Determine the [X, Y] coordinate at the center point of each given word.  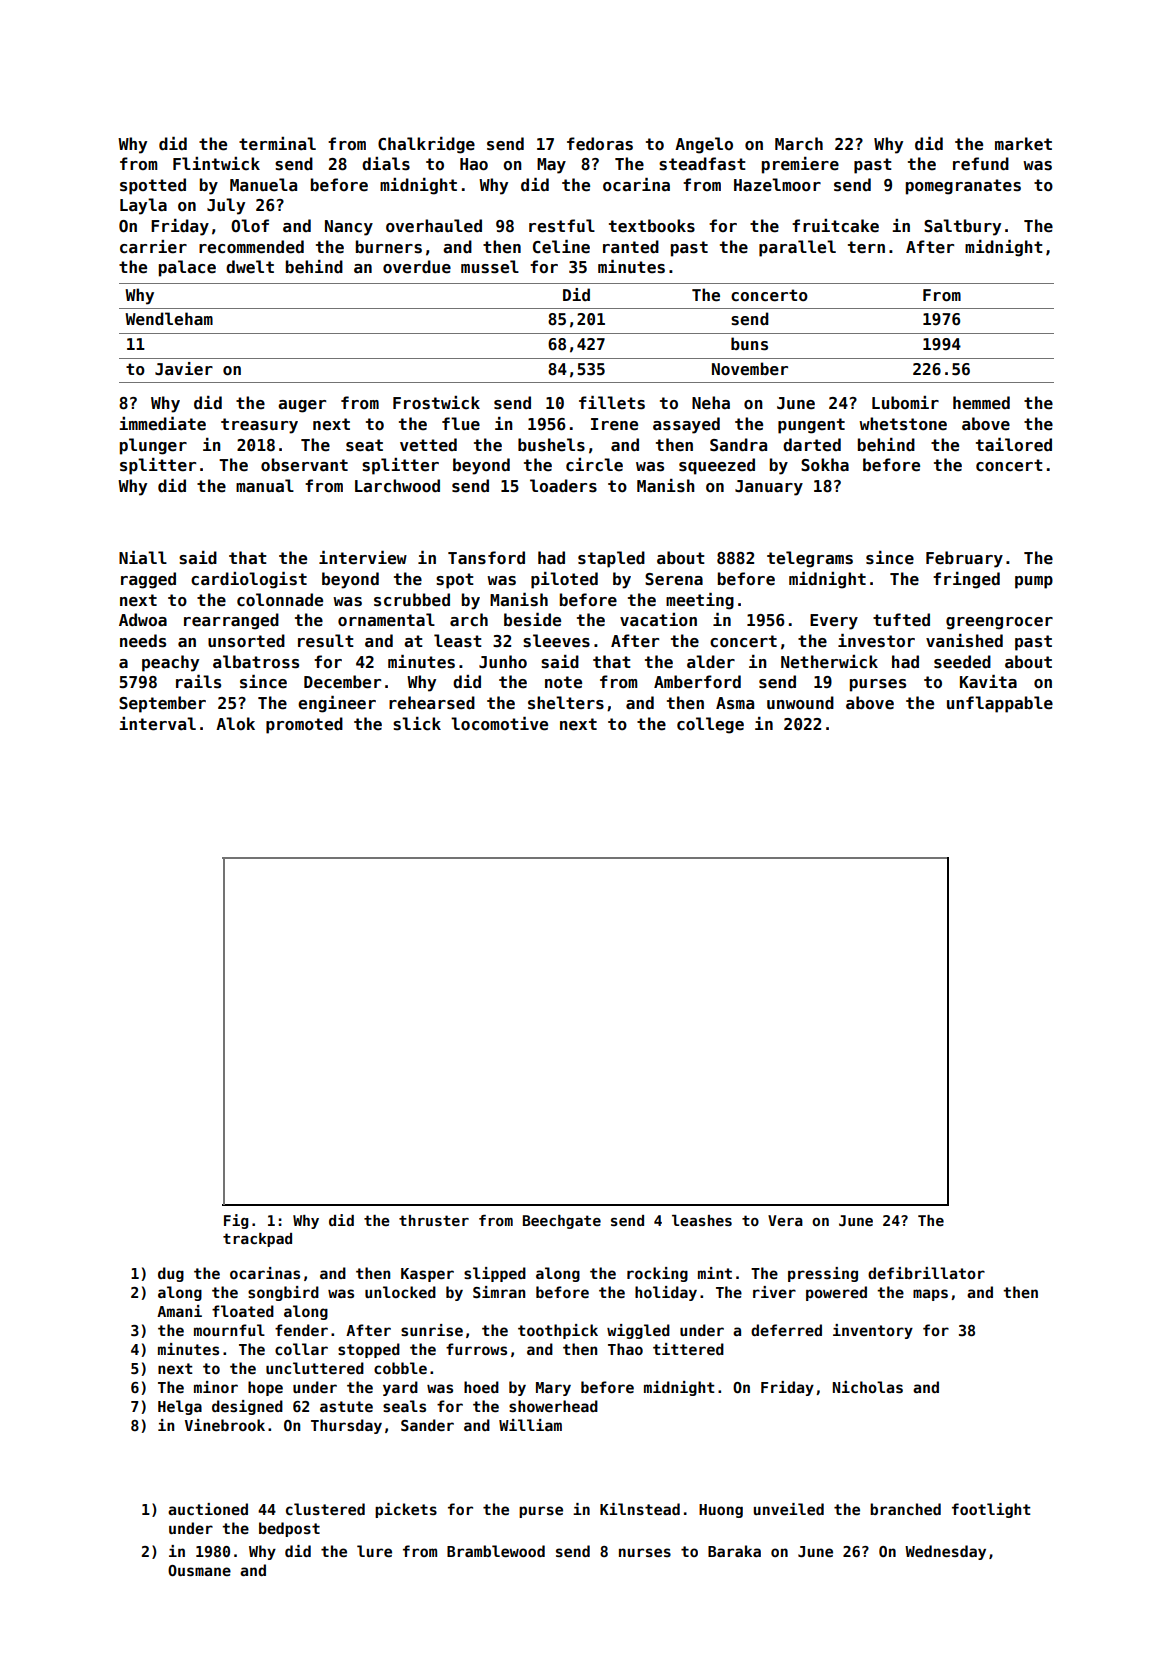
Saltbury [962, 227]
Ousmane [199, 1570]
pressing [823, 1274]
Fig [236, 1221]
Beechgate [562, 1222]
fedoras [600, 144]
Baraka [734, 1551]
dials [386, 164]
